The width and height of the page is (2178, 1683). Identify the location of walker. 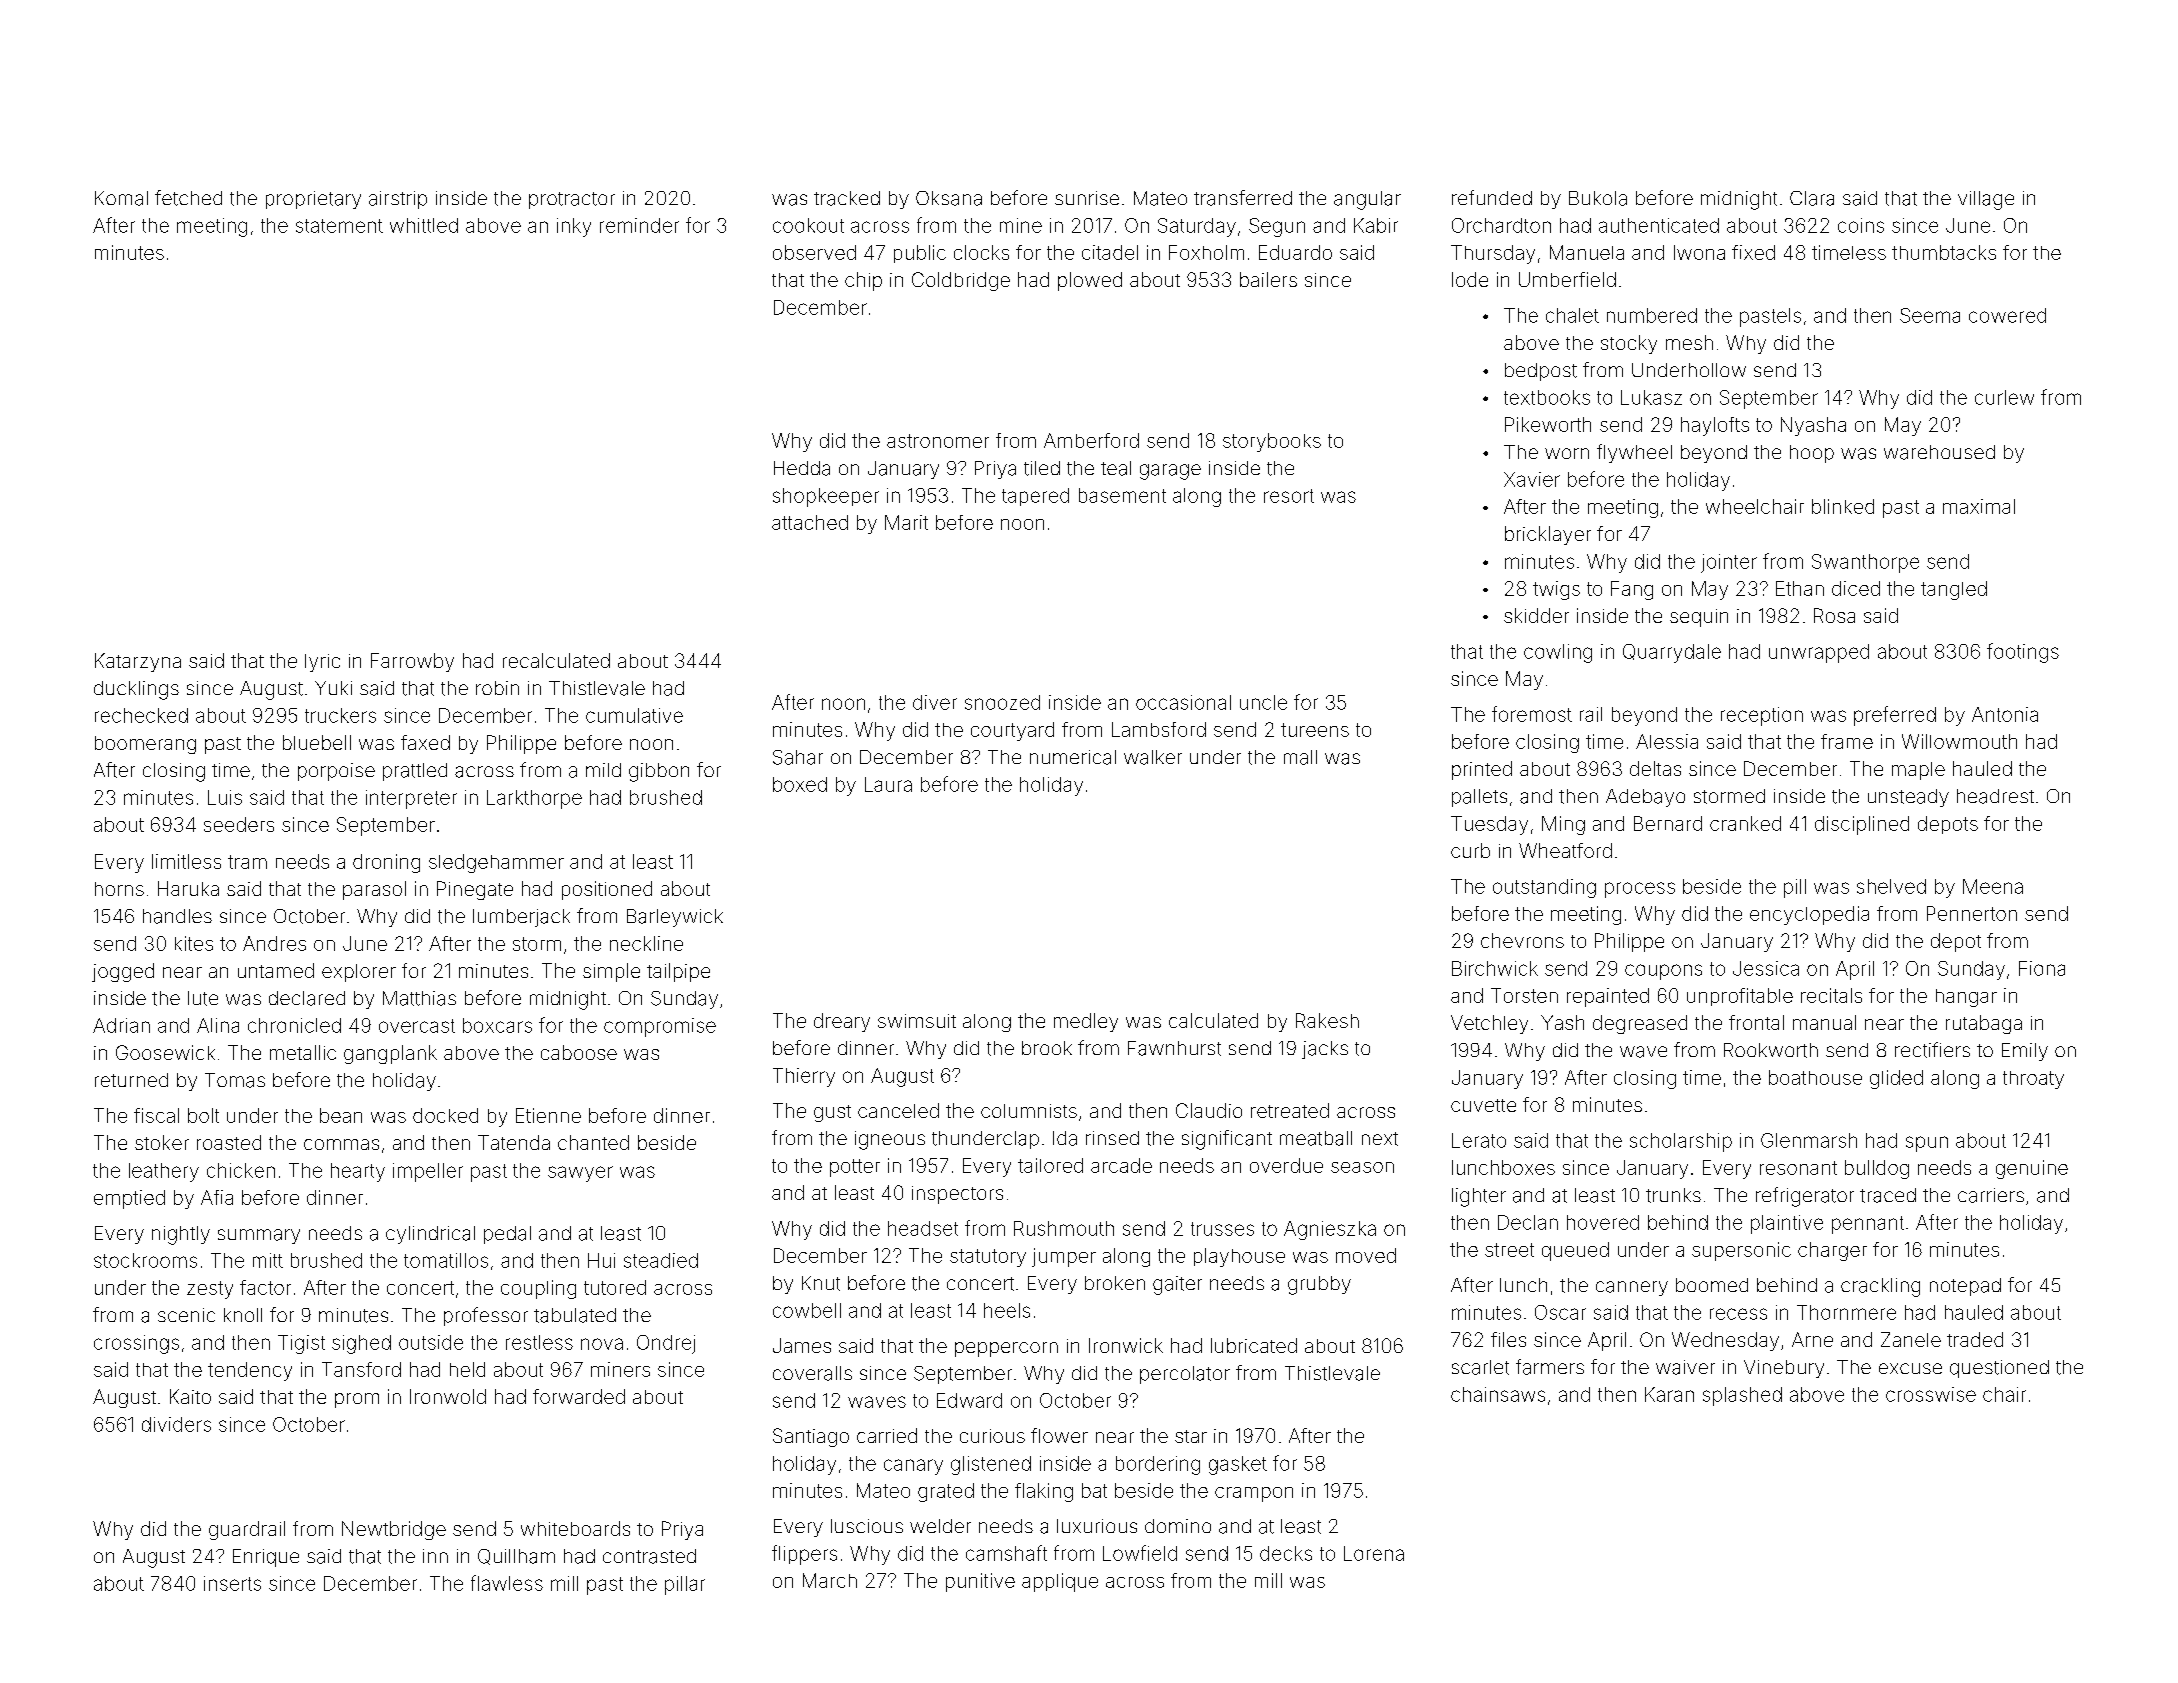
(1153, 757).
